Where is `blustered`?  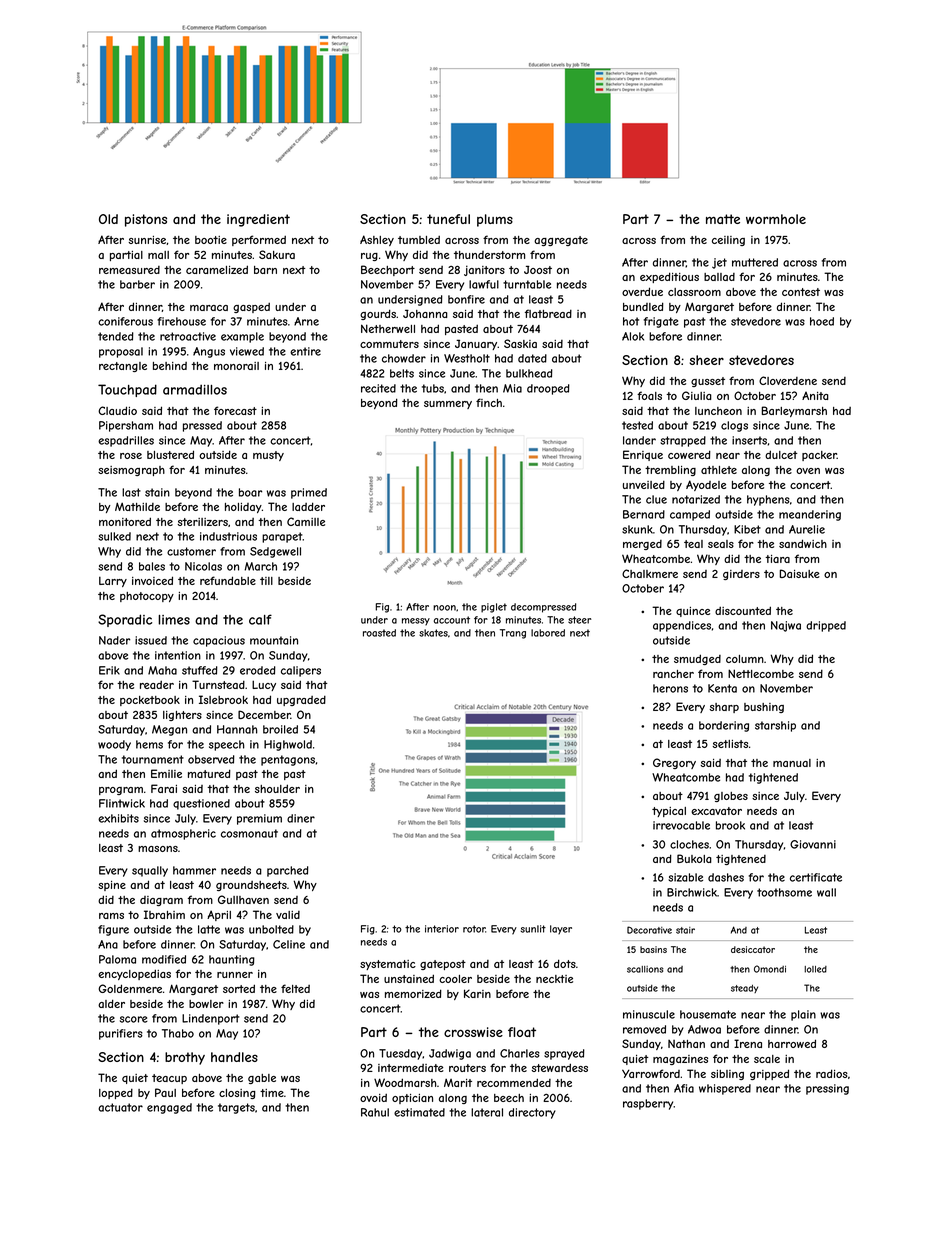 blustered is located at coordinates (170, 454).
